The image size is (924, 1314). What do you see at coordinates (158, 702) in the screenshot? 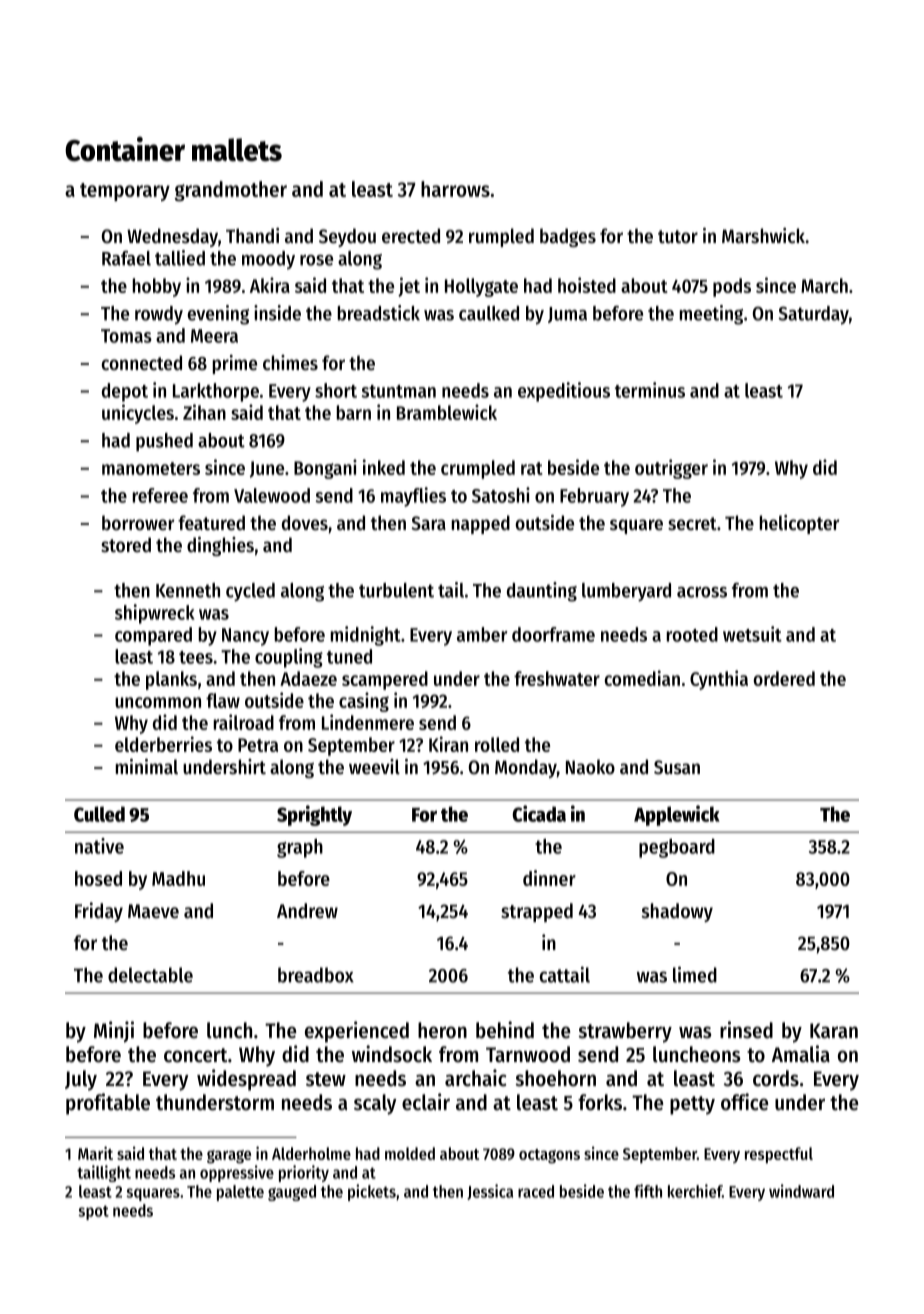
I see `uncommon` at bounding box center [158, 702].
